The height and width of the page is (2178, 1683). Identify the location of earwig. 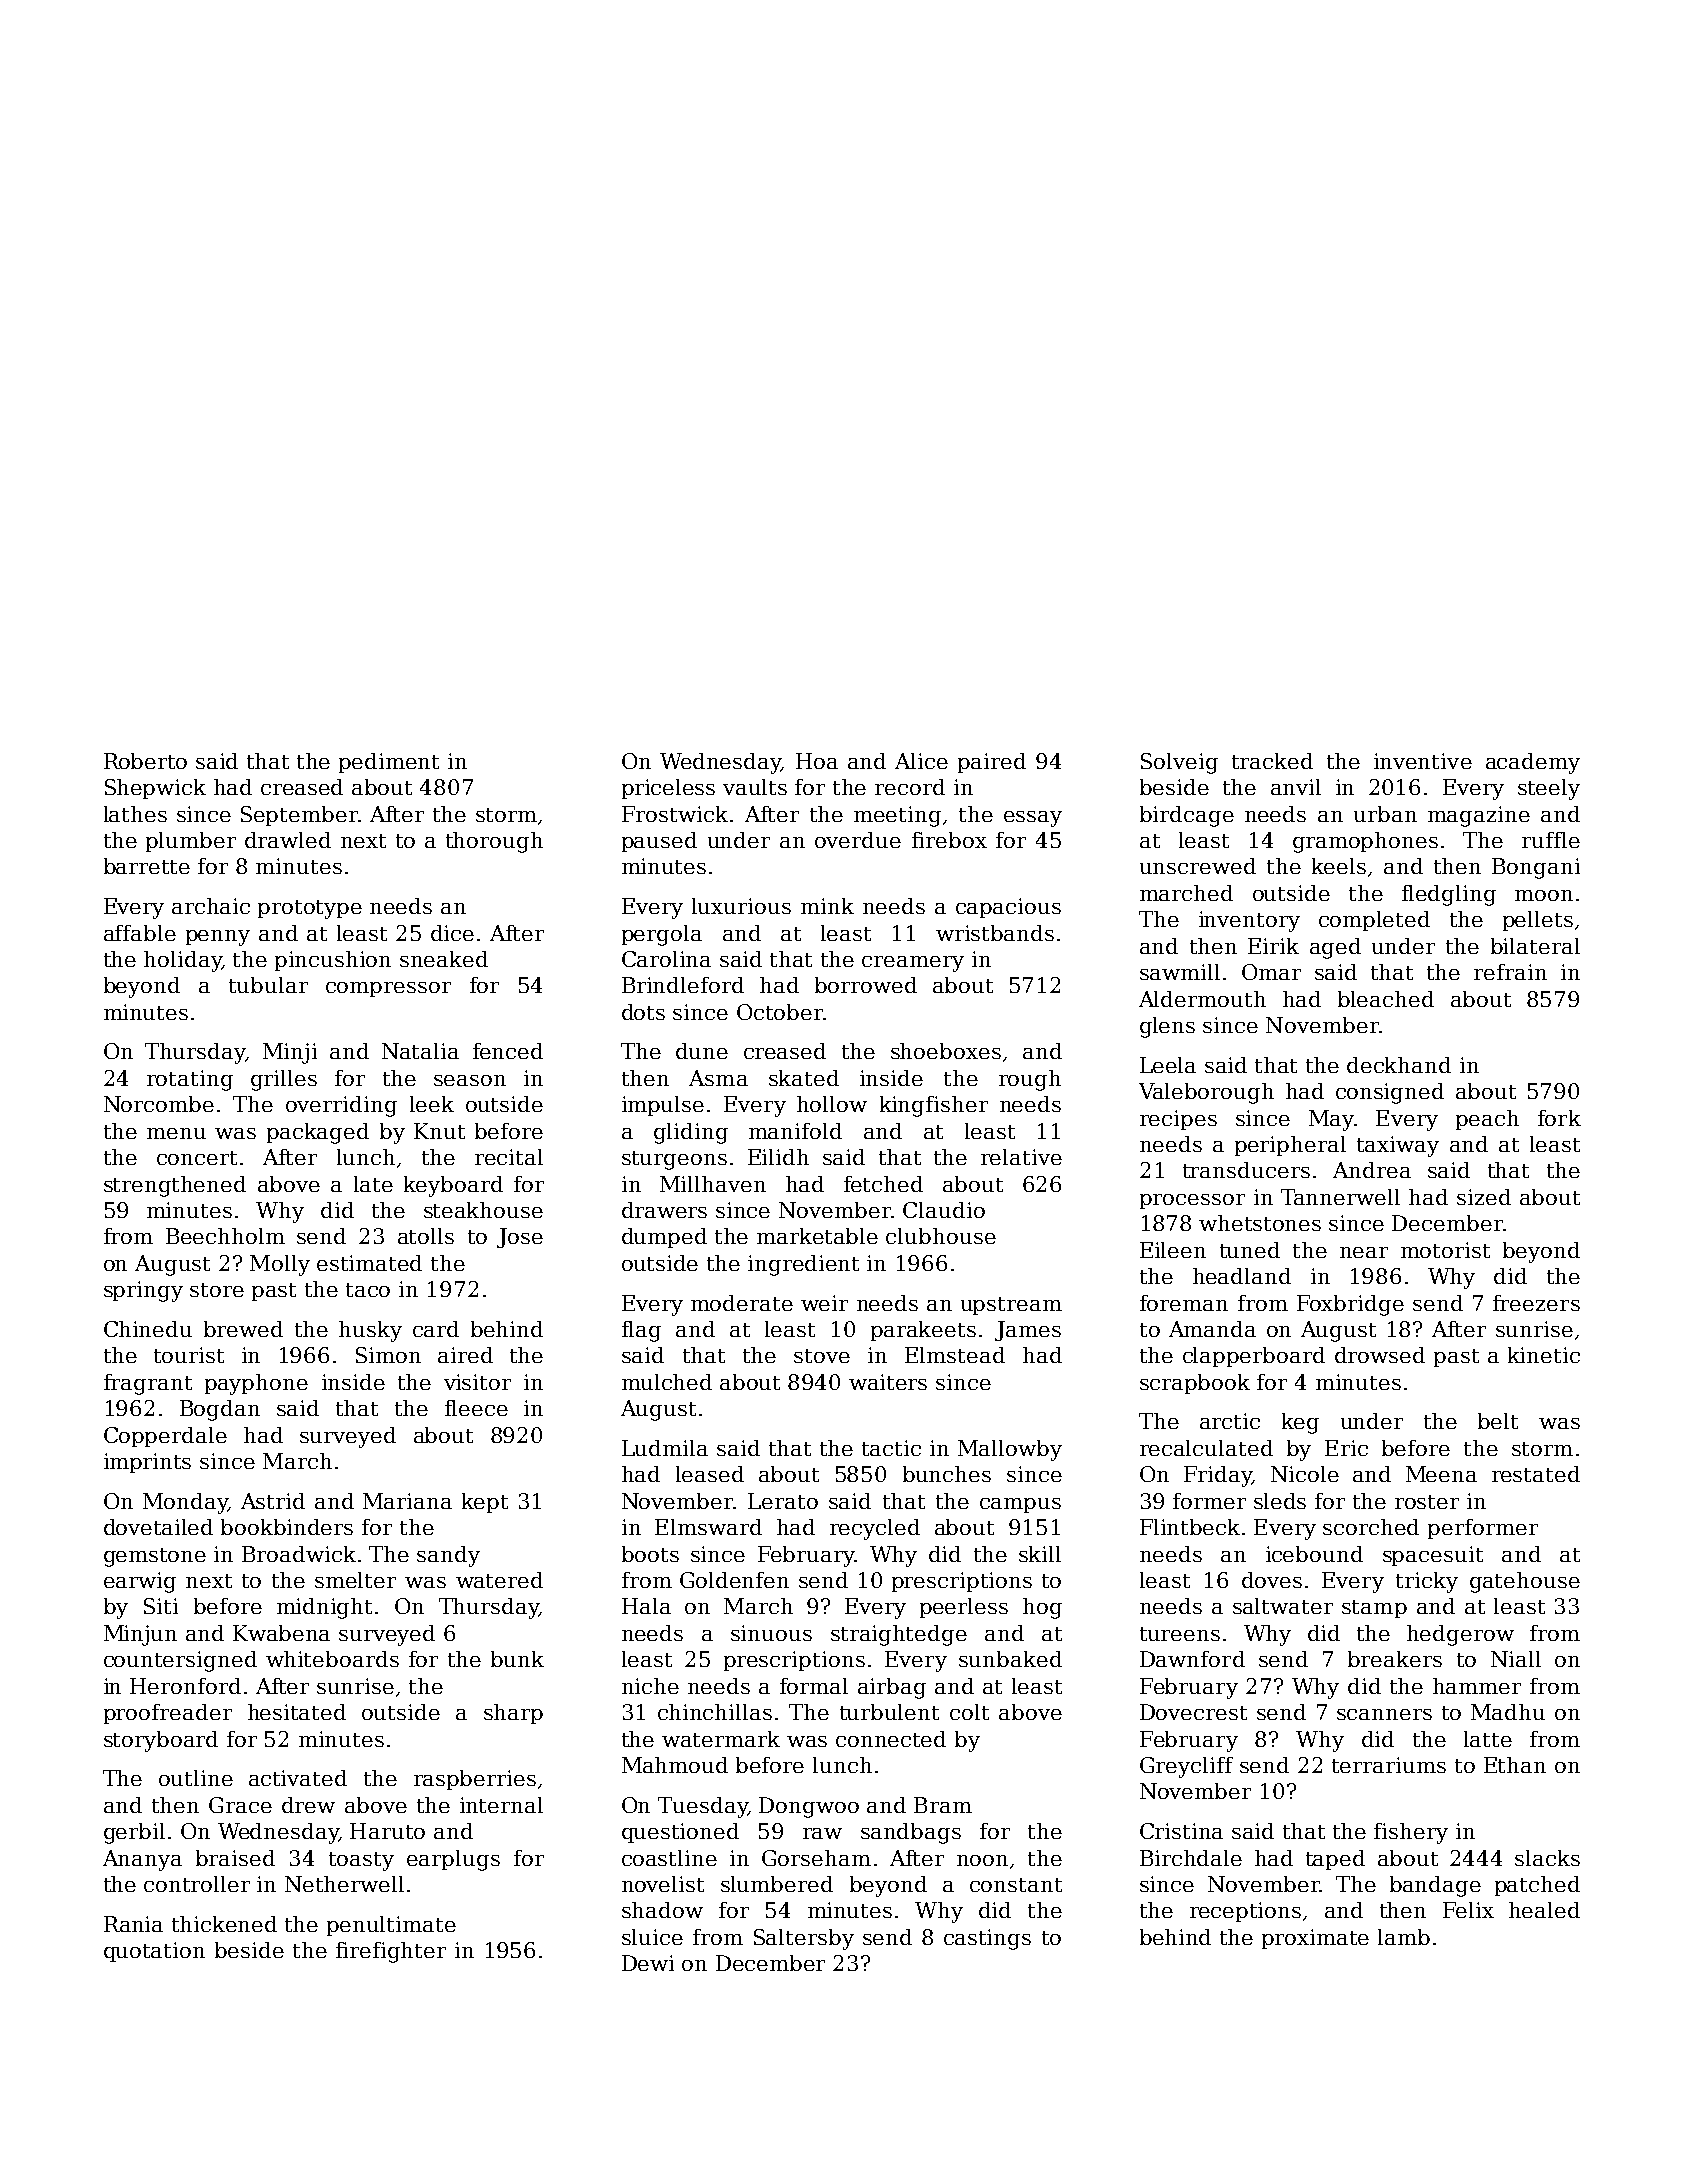
(140, 1582).
